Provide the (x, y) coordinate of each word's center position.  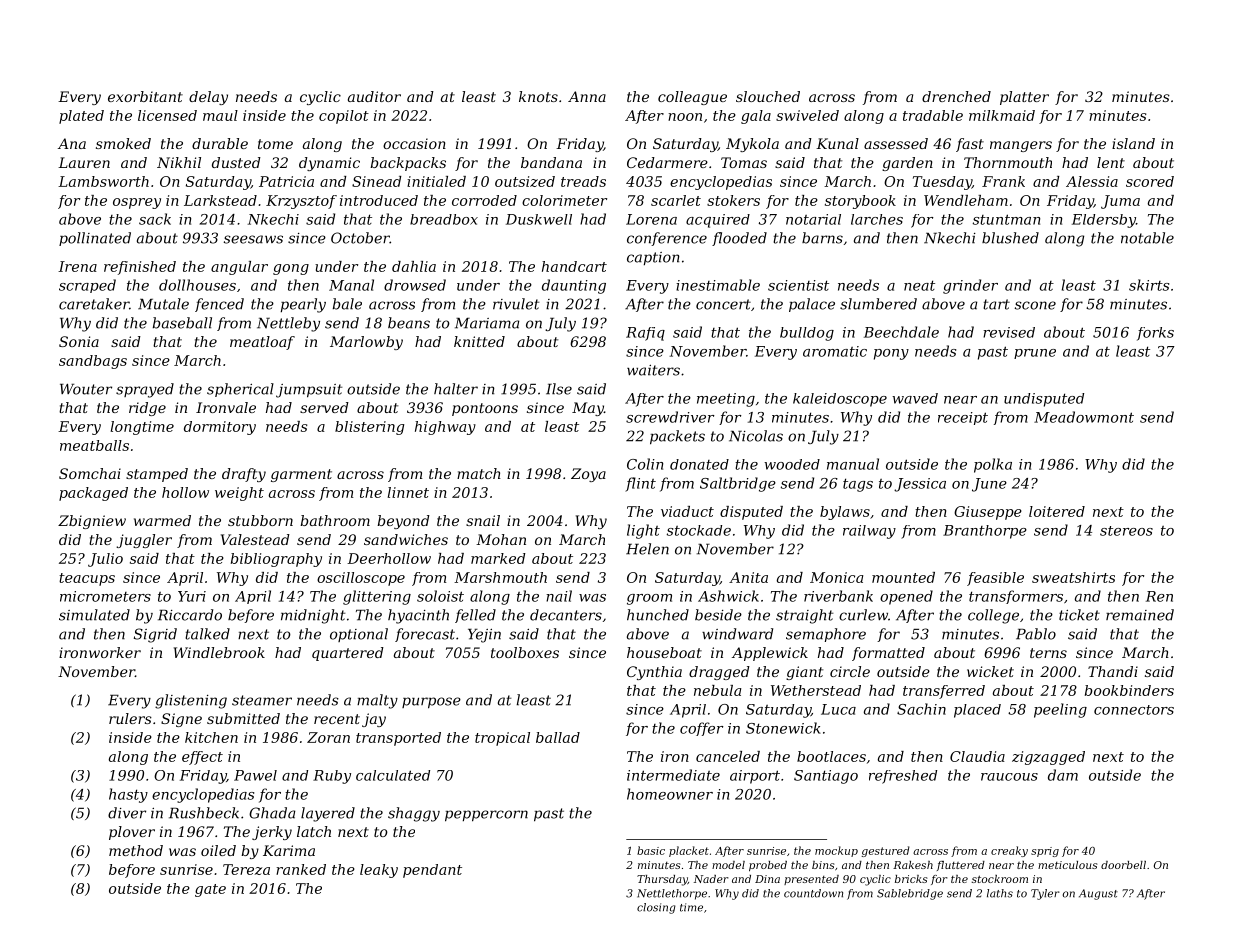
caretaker (94, 304)
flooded (739, 239)
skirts (1149, 285)
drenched (956, 96)
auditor (374, 96)
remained (1140, 615)
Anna (587, 96)
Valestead (255, 539)
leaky (379, 871)
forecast (425, 635)
